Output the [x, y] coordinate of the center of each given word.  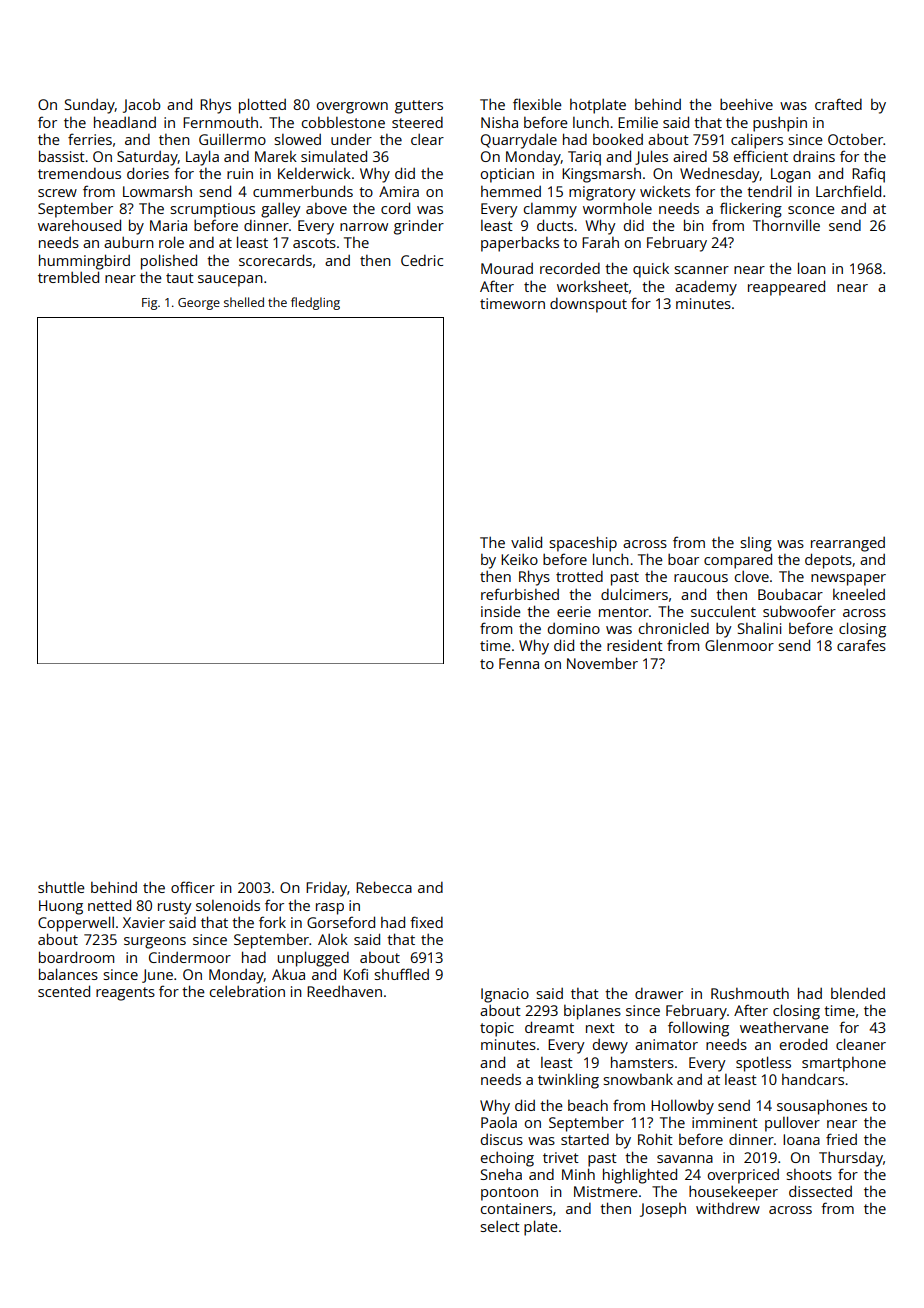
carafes [861, 645]
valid [526, 542]
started [585, 1139]
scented [64, 991]
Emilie [638, 122]
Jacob [142, 106]
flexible [537, 104]
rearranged [848, 544]
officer [193, 887]
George [199, 304]
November [602, 663]
